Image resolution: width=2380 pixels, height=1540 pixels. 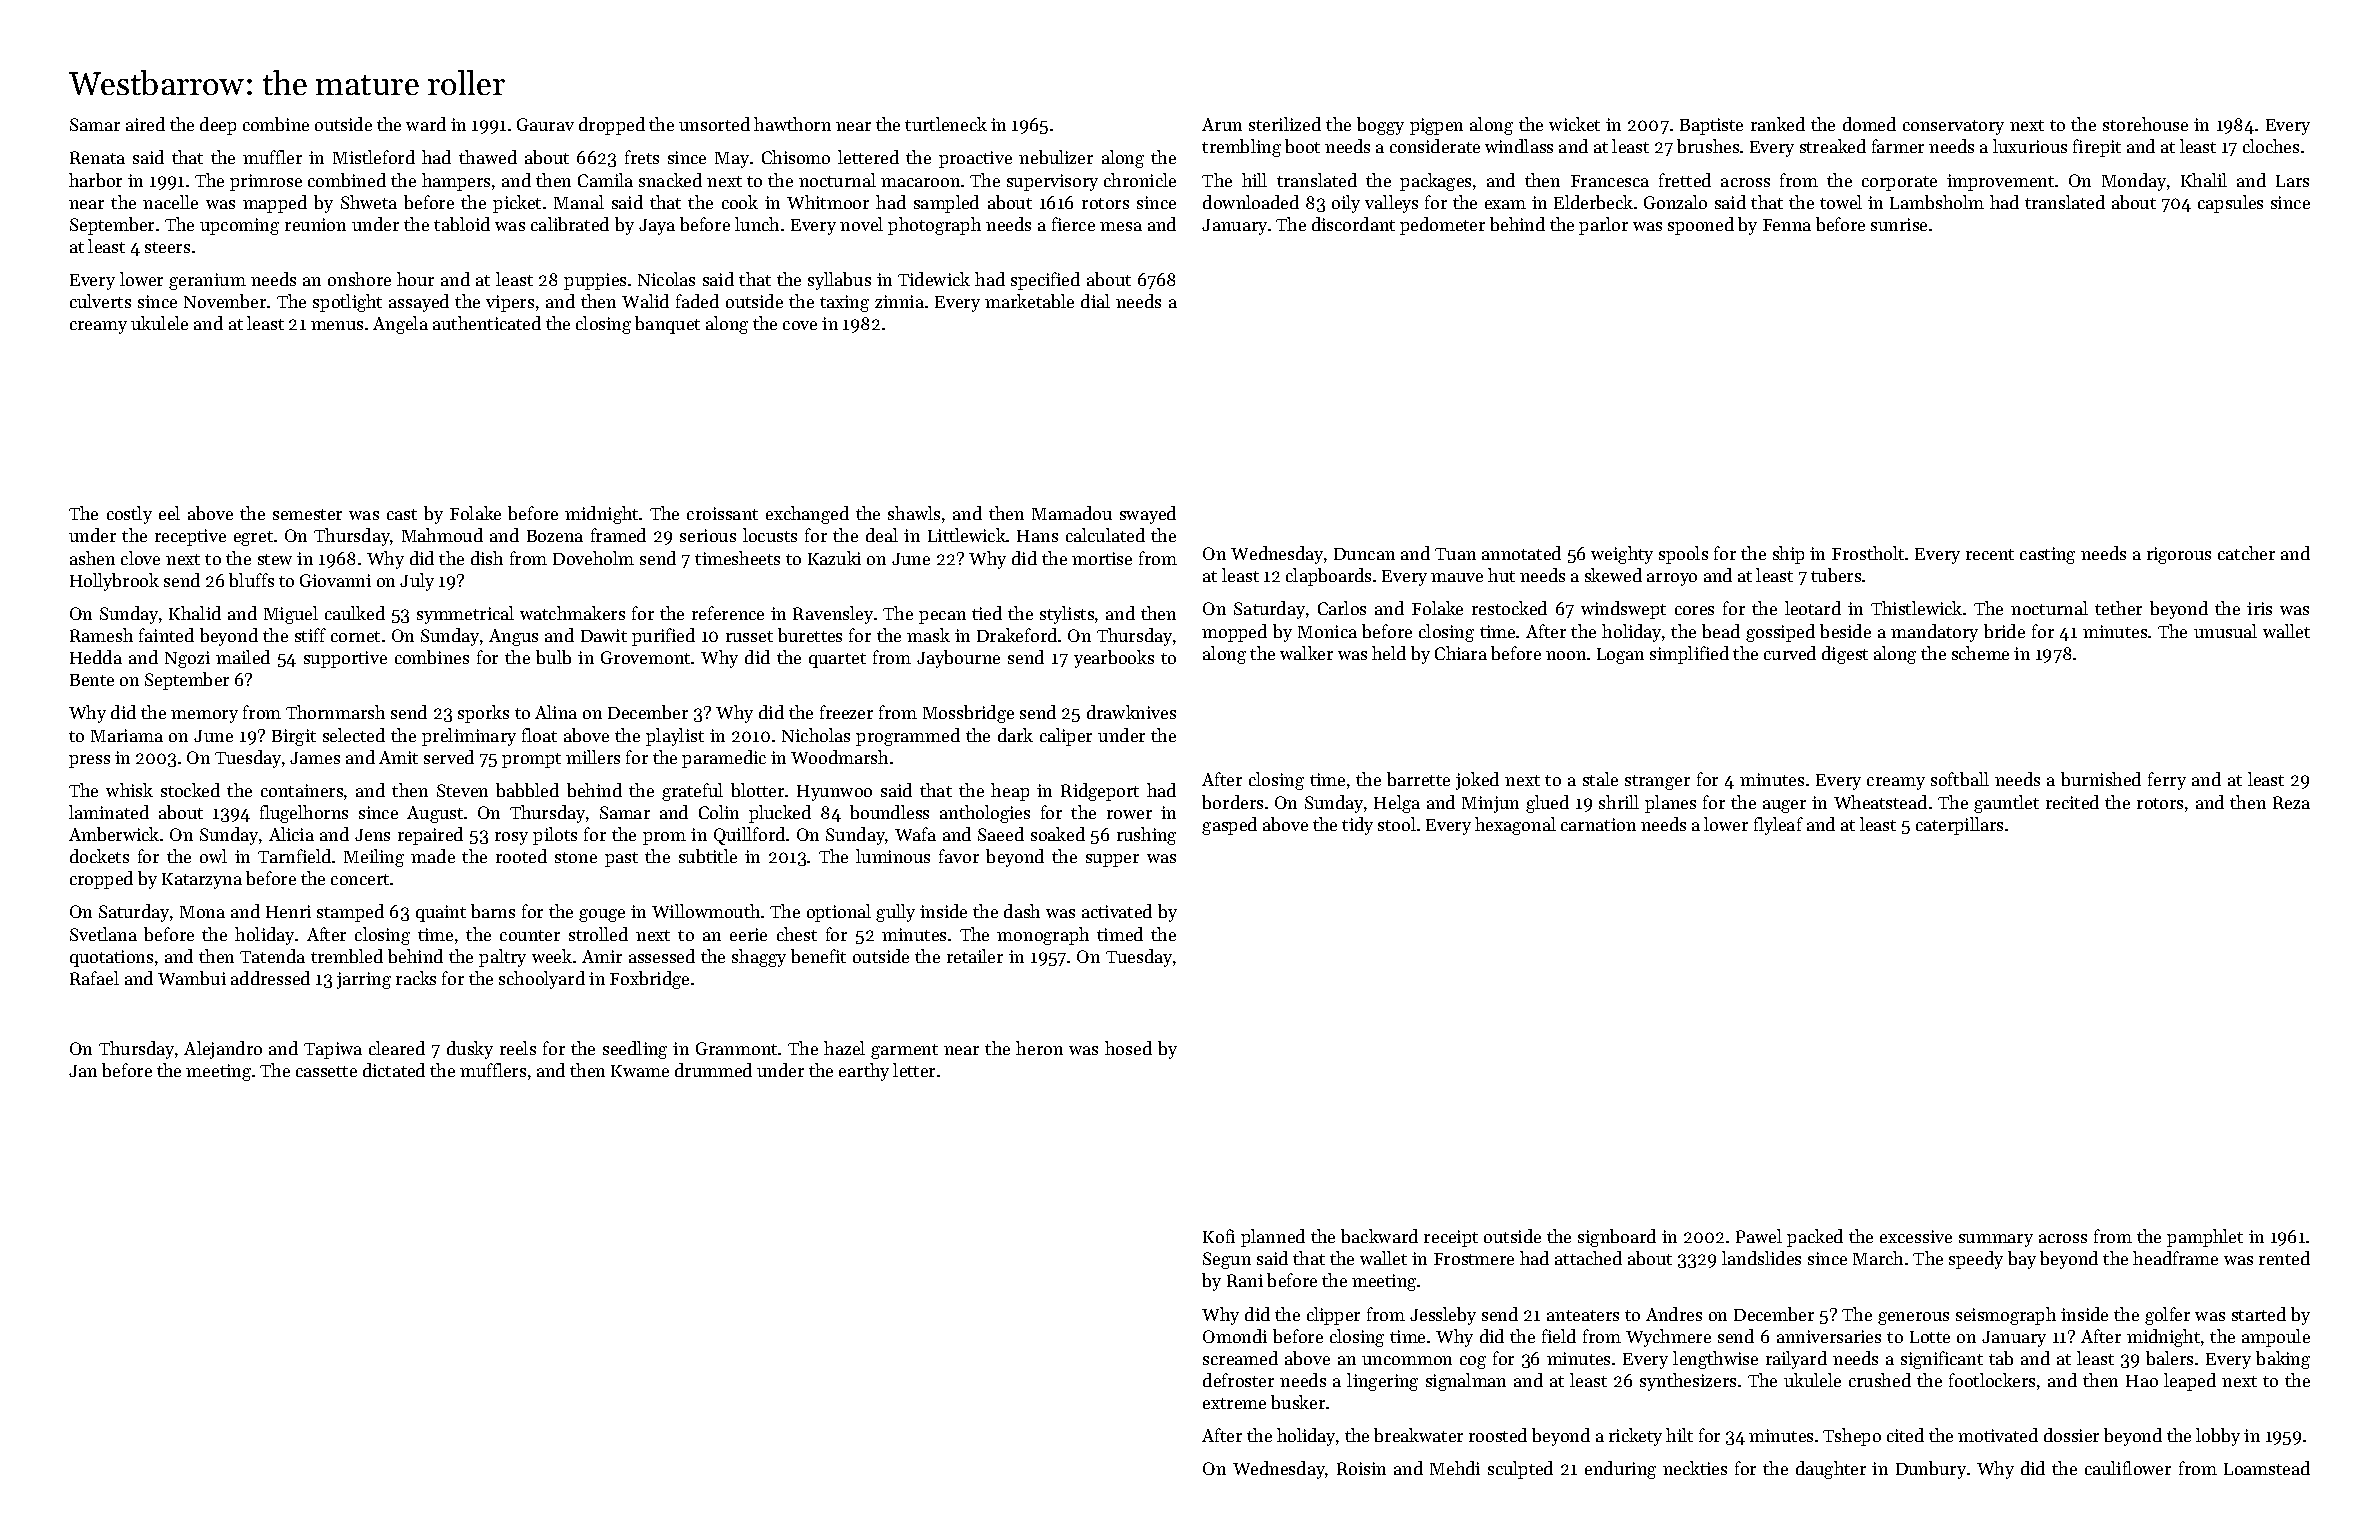 What do you see at coordinates (1831, 1470) in the screenshot?
I see `daughter` at bounding box center [1831, 1470].
